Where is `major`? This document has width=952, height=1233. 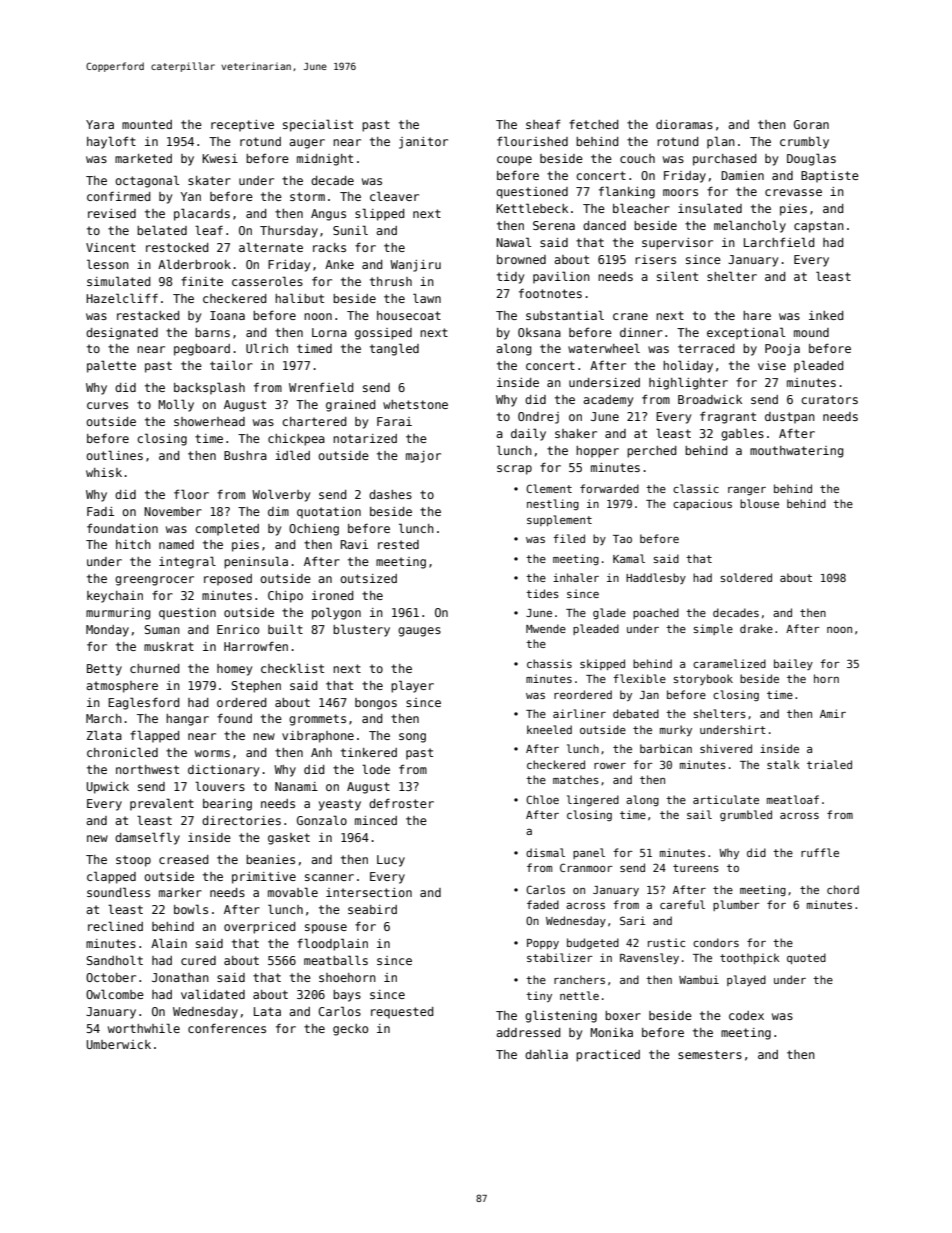
major is located at coordinates (423, 457).
